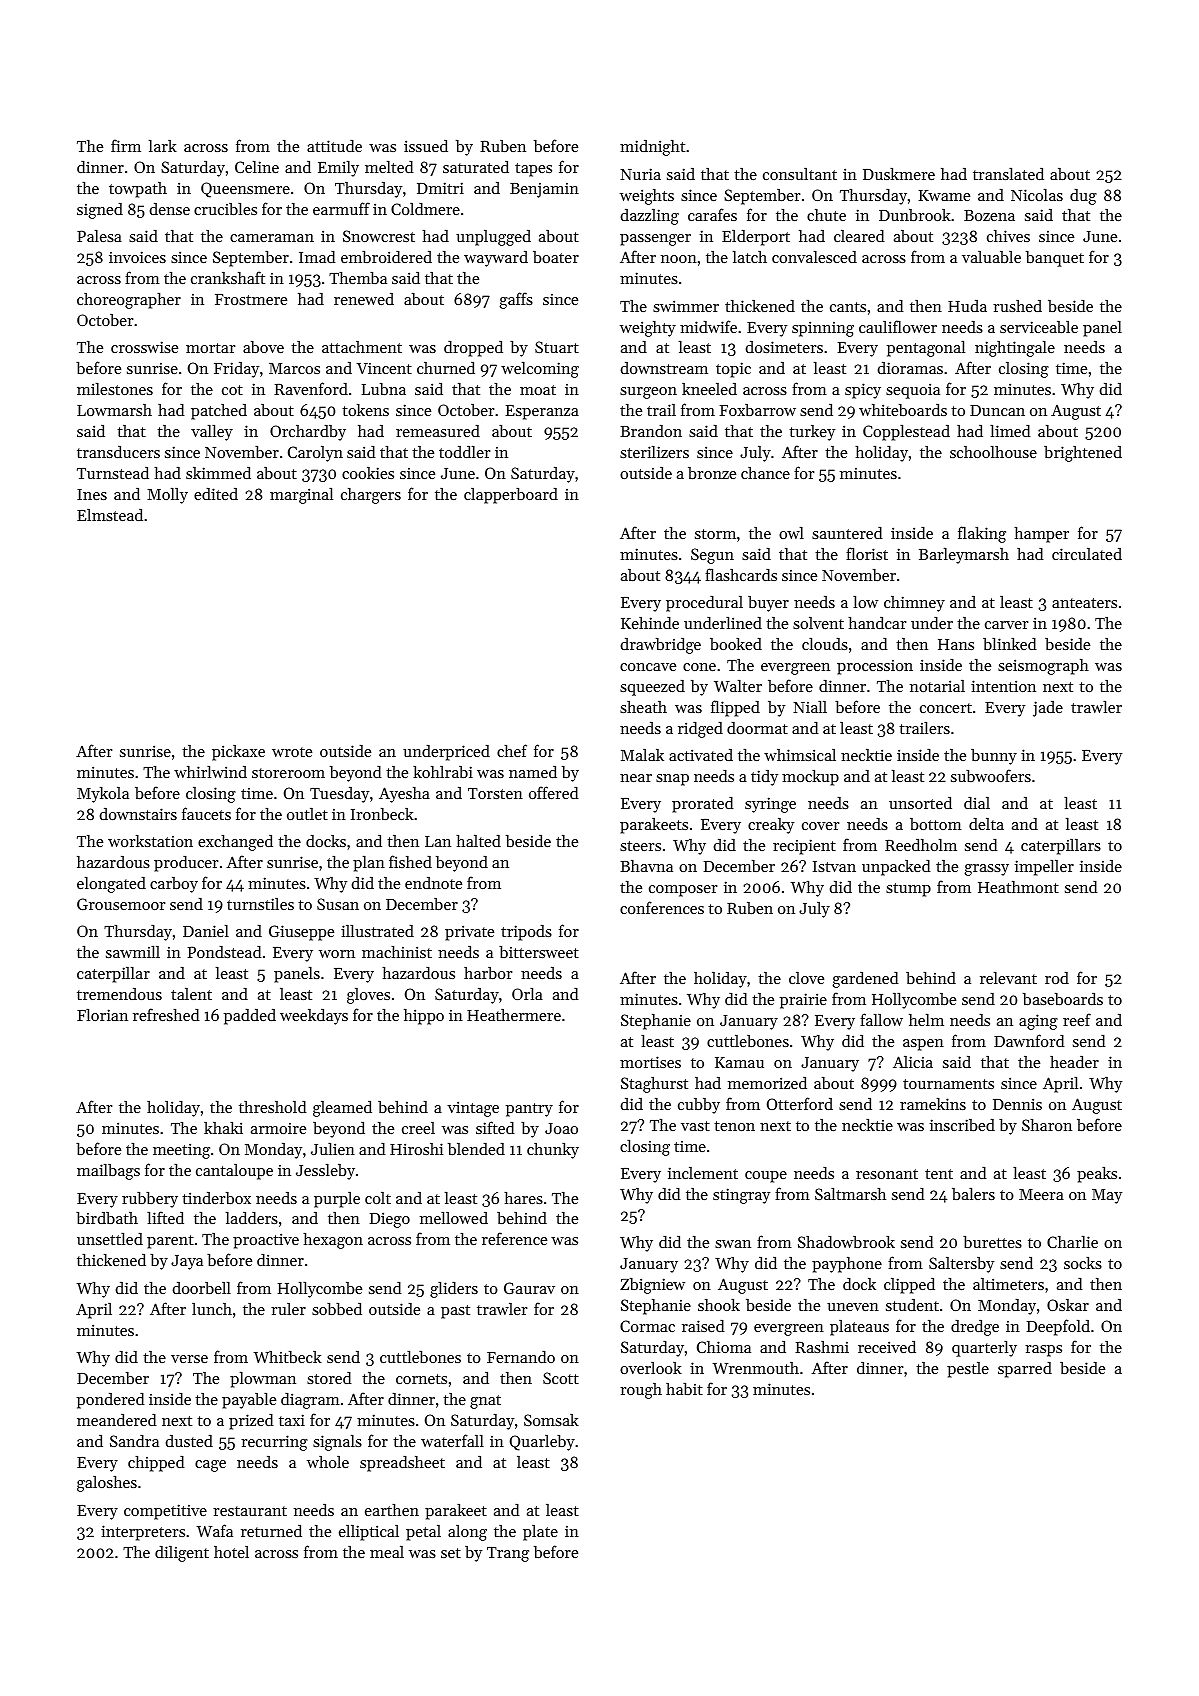  What do you see at coordinates (216, 494) in the image?
I see `edited` at bounding box center [216, 494].
